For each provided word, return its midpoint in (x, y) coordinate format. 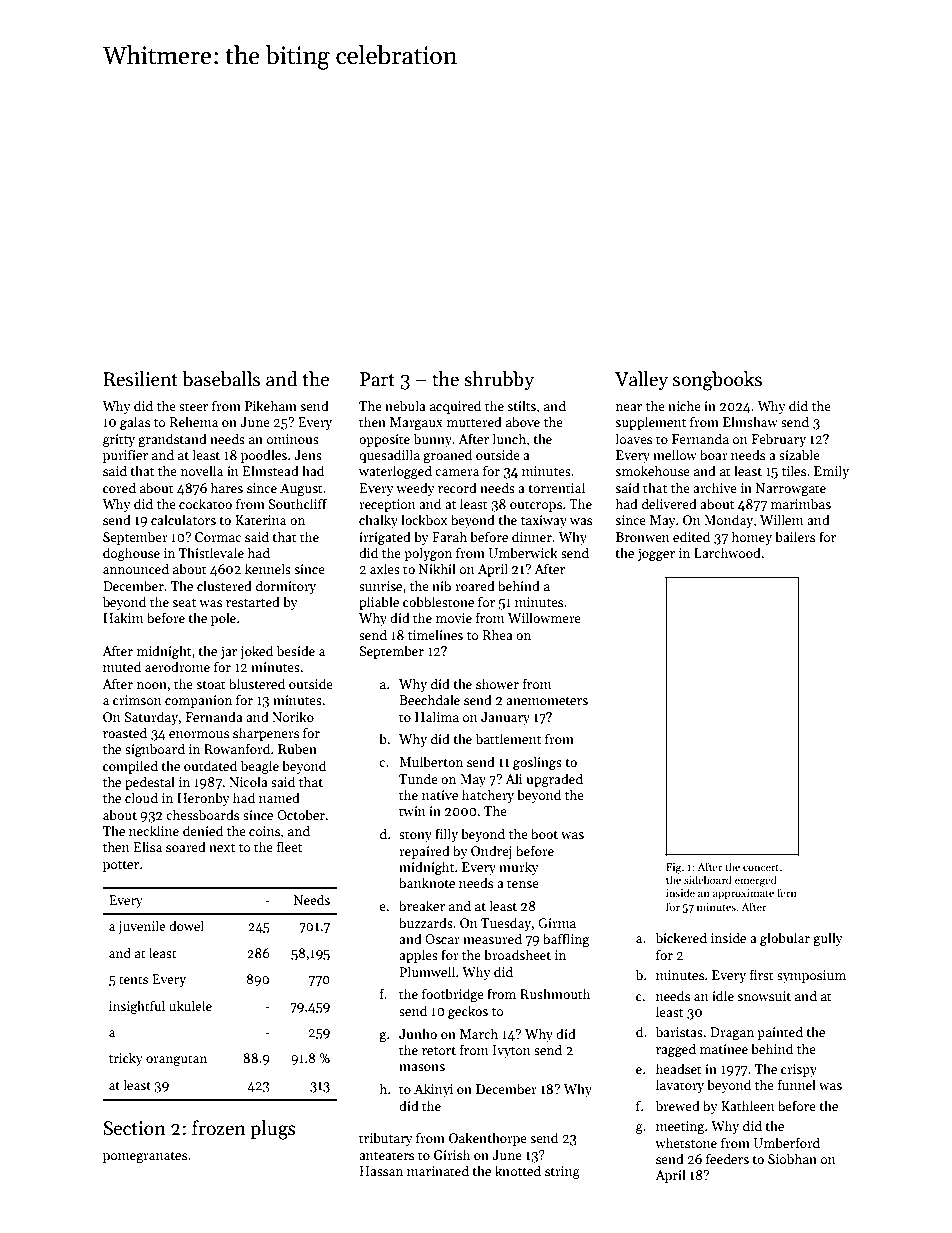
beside (296, 650)
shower (497, 683)
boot (544, 833)
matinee (724, 1049)
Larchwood (727, 552)
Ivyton (512, 1051)
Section (134, 1128)
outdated (210, 765)
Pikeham (271, 405)
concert (761, 867)
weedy (415, 489)
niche (684, 405)
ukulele (190, 1005)
